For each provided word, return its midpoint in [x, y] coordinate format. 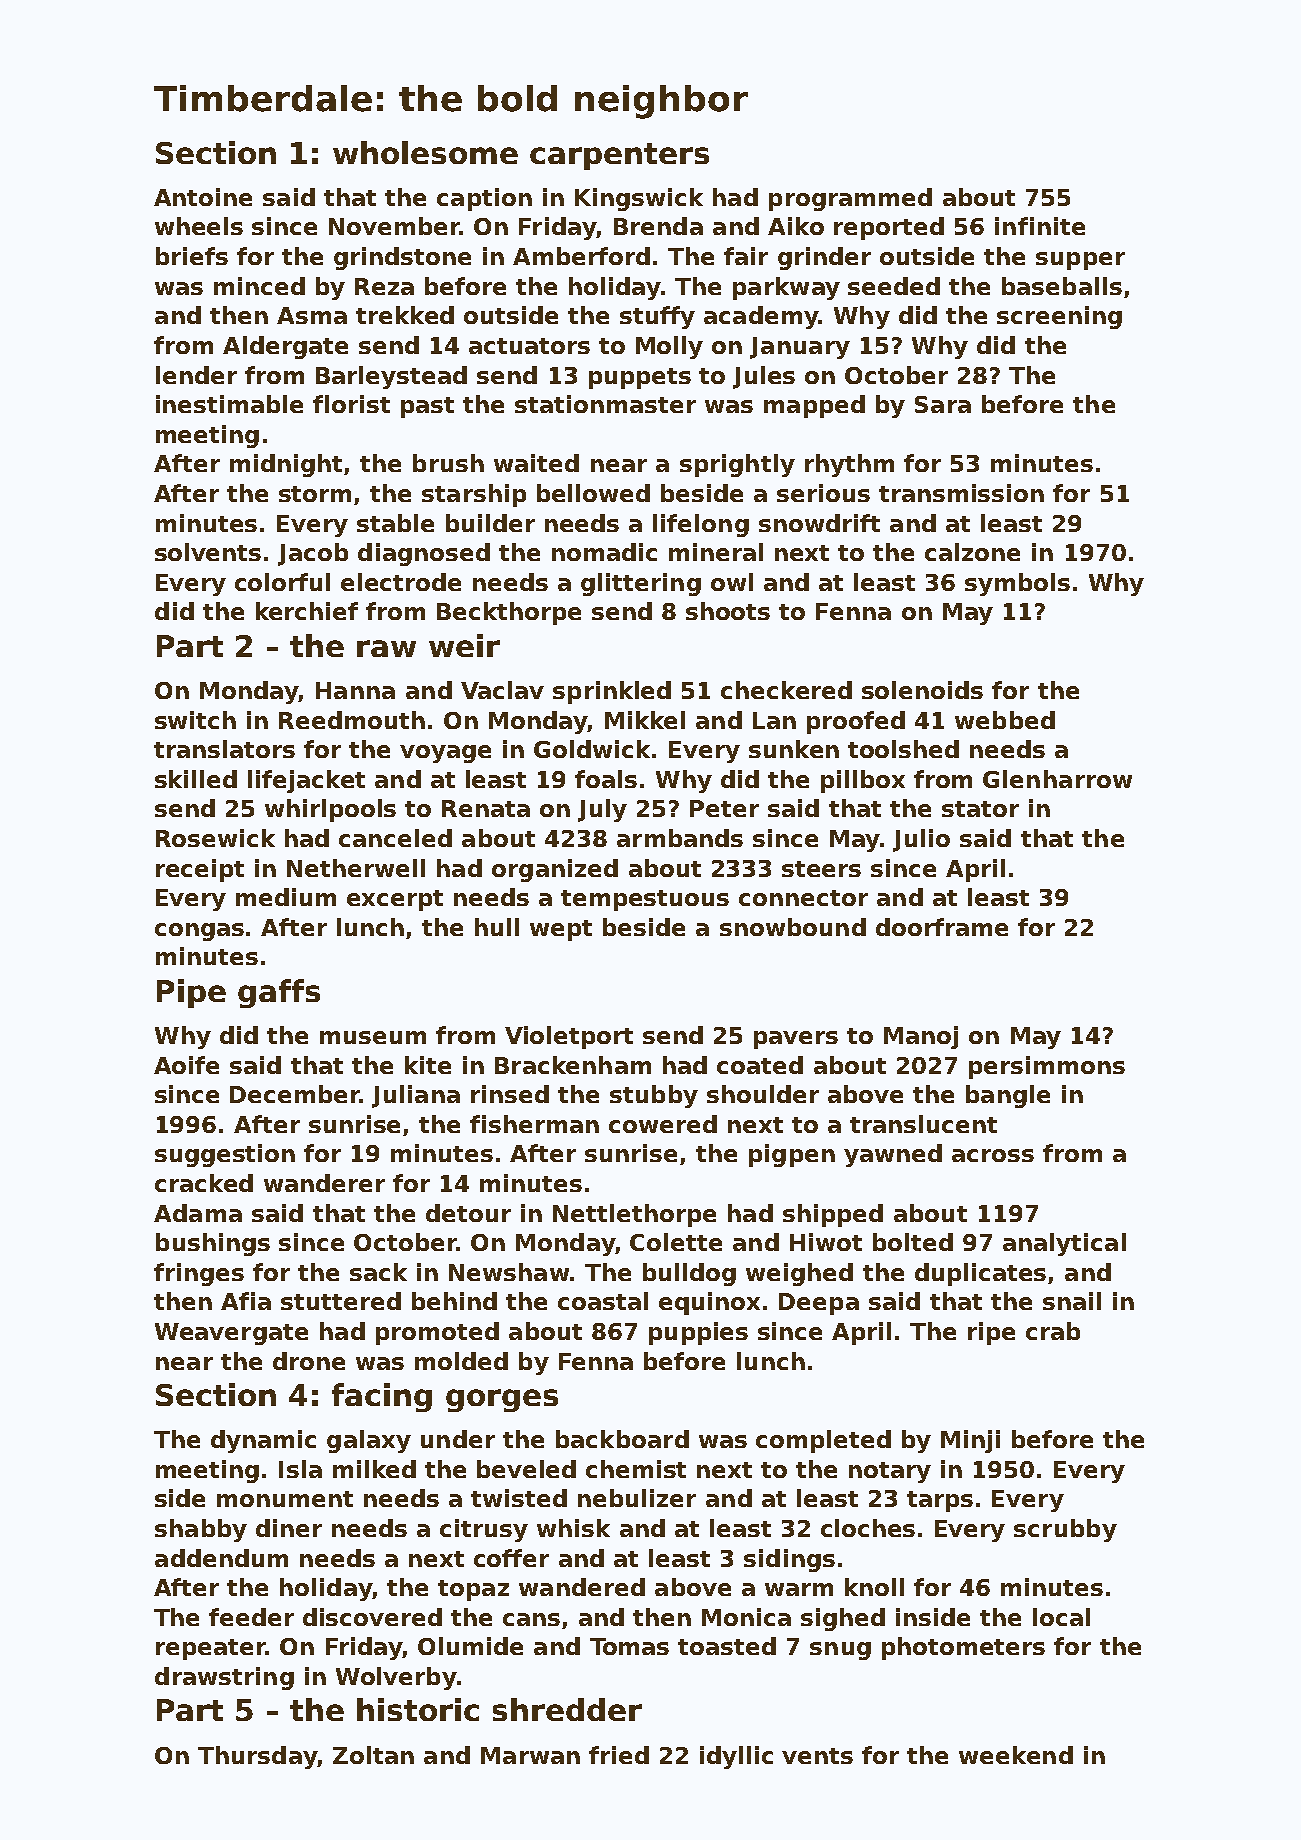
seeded [894, 286]
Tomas [629, 1646]
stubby [654, 1096]
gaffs [279, 993]
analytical [1064, 1244]
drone [309, 1361]
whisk [573, 1528]
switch [195, 720]
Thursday [257, 1757]
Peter [724, 808]
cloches [868, 1528]
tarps [940, 1501]
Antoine [203, 197]
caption [484, 199]
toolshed [903, 749]
